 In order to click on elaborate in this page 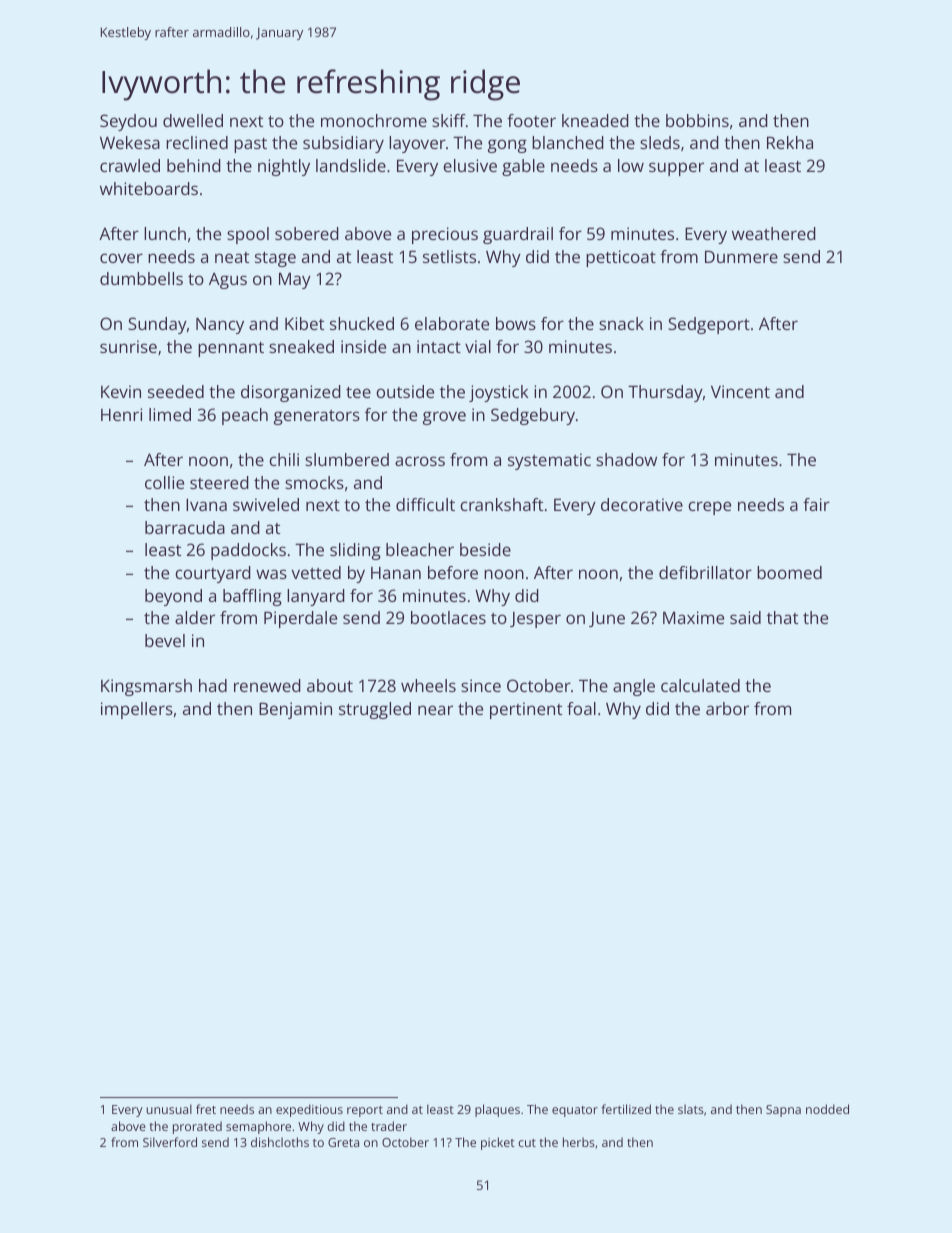, I will do `click(452, 323)`.
